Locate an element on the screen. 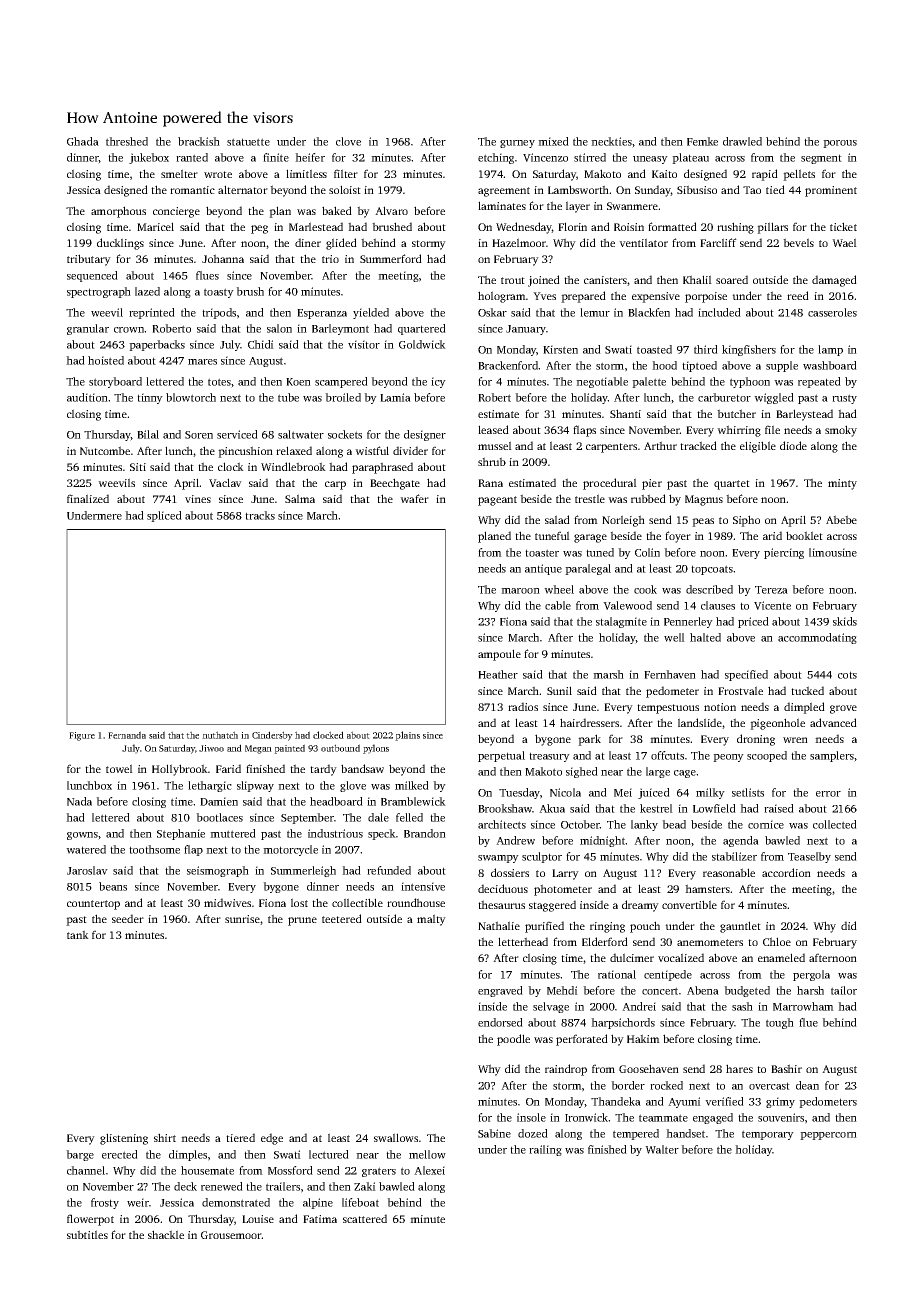 This screenshot has height=1308, width=924. Jaroslav is located at coordinates (87, 870).
